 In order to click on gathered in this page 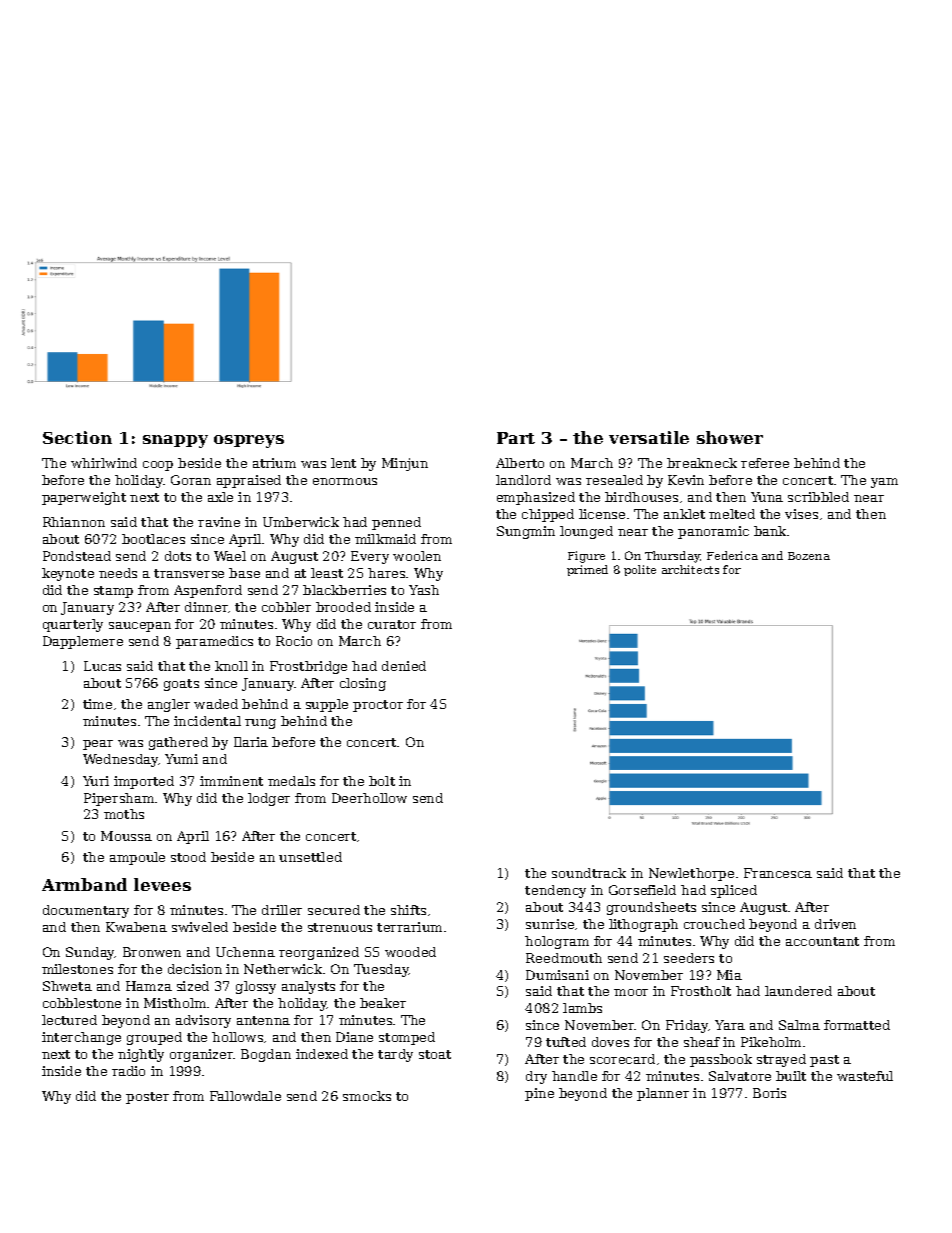, I will do `click(178, 743)`.
